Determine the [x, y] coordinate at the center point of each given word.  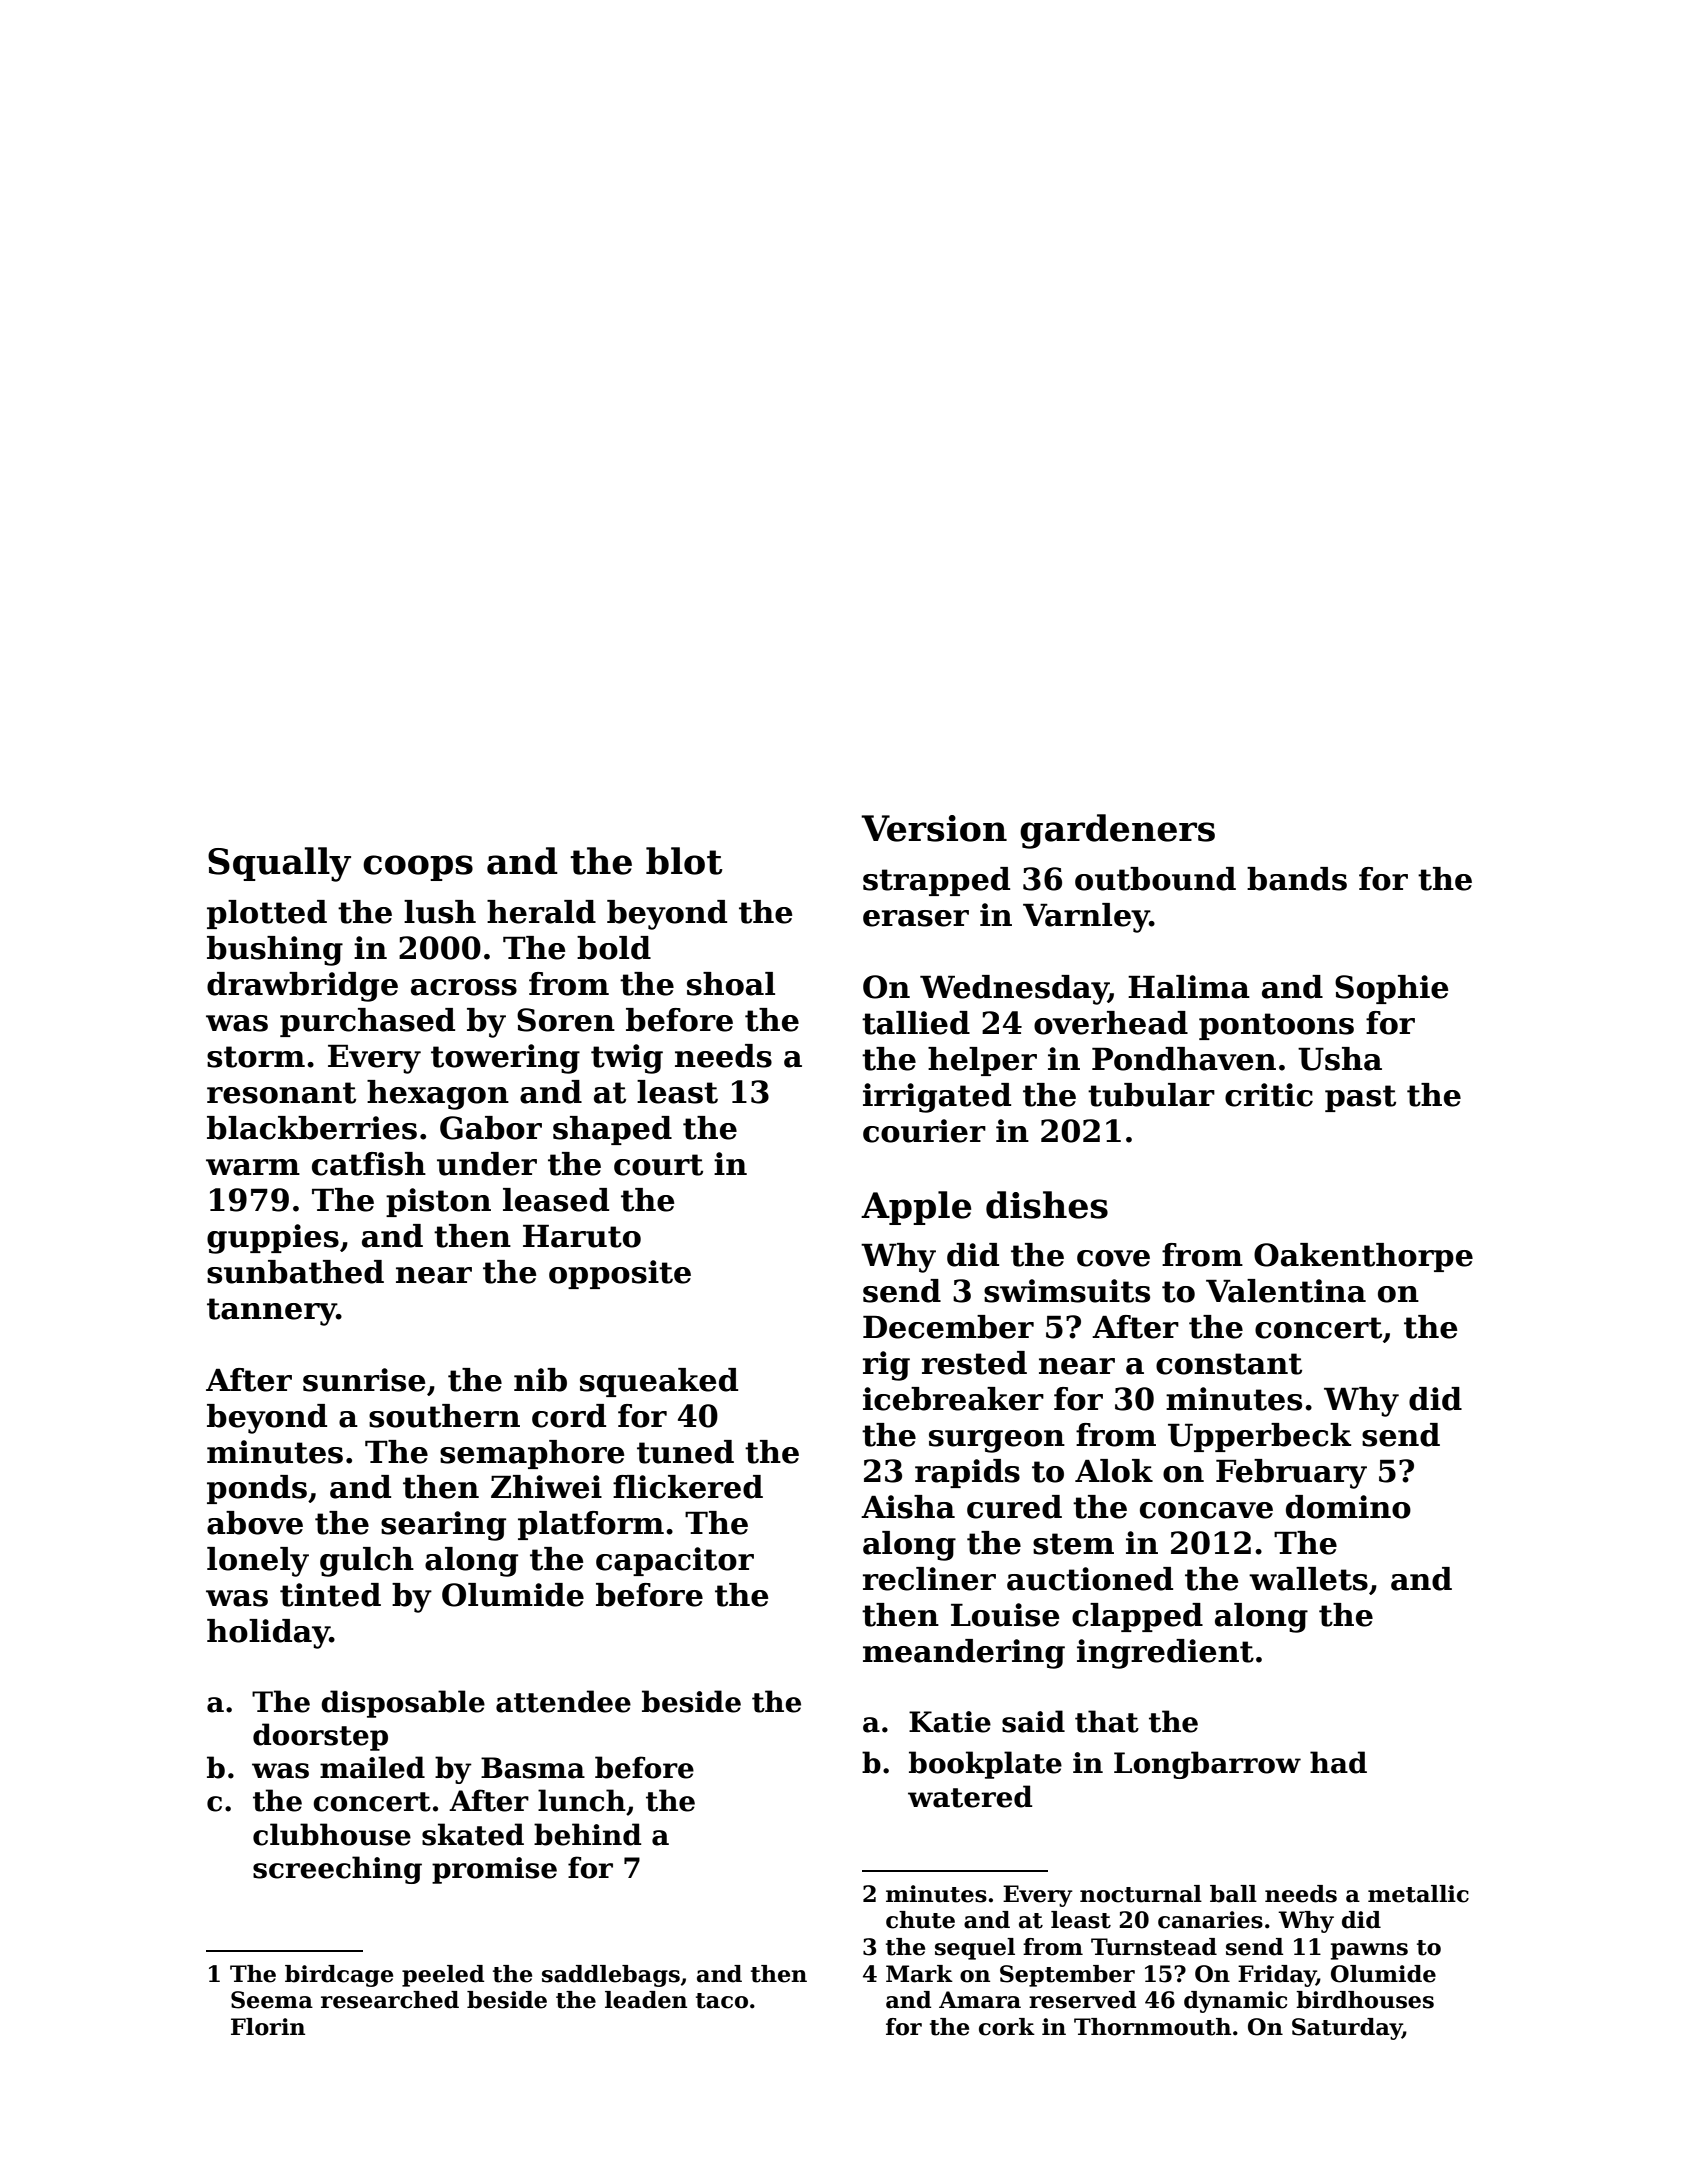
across [464, 987]
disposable [403, 1704]
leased [556, 1200]
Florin [268, 2027]
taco [722, 2001]
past [1360, 1098]
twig [627, 1059]
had [1338, 1762]
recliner [929, 1579]
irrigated [937, 1098]
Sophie [1391, 989]
